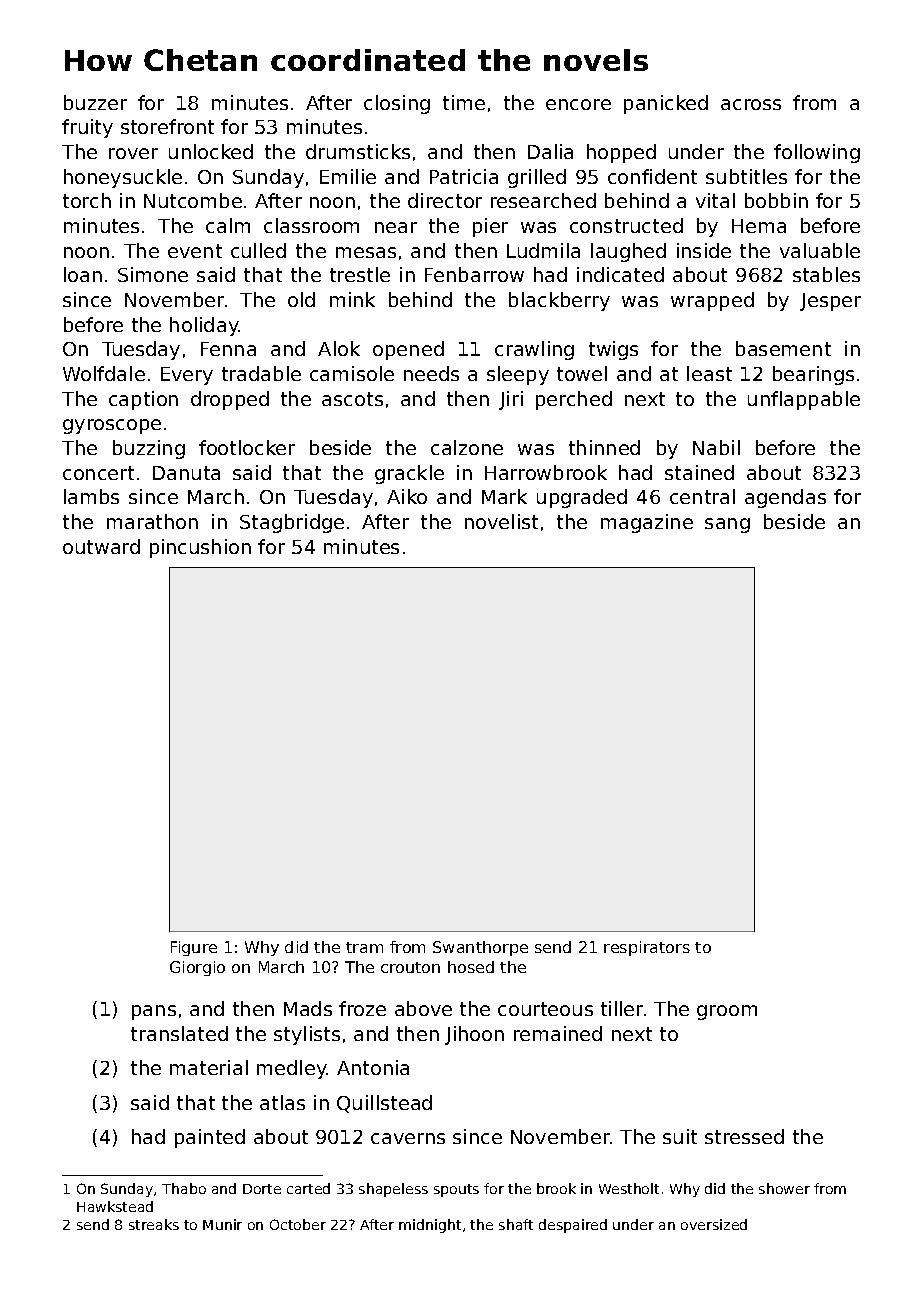  I want to click on Antonia, so click(373, 1067).
